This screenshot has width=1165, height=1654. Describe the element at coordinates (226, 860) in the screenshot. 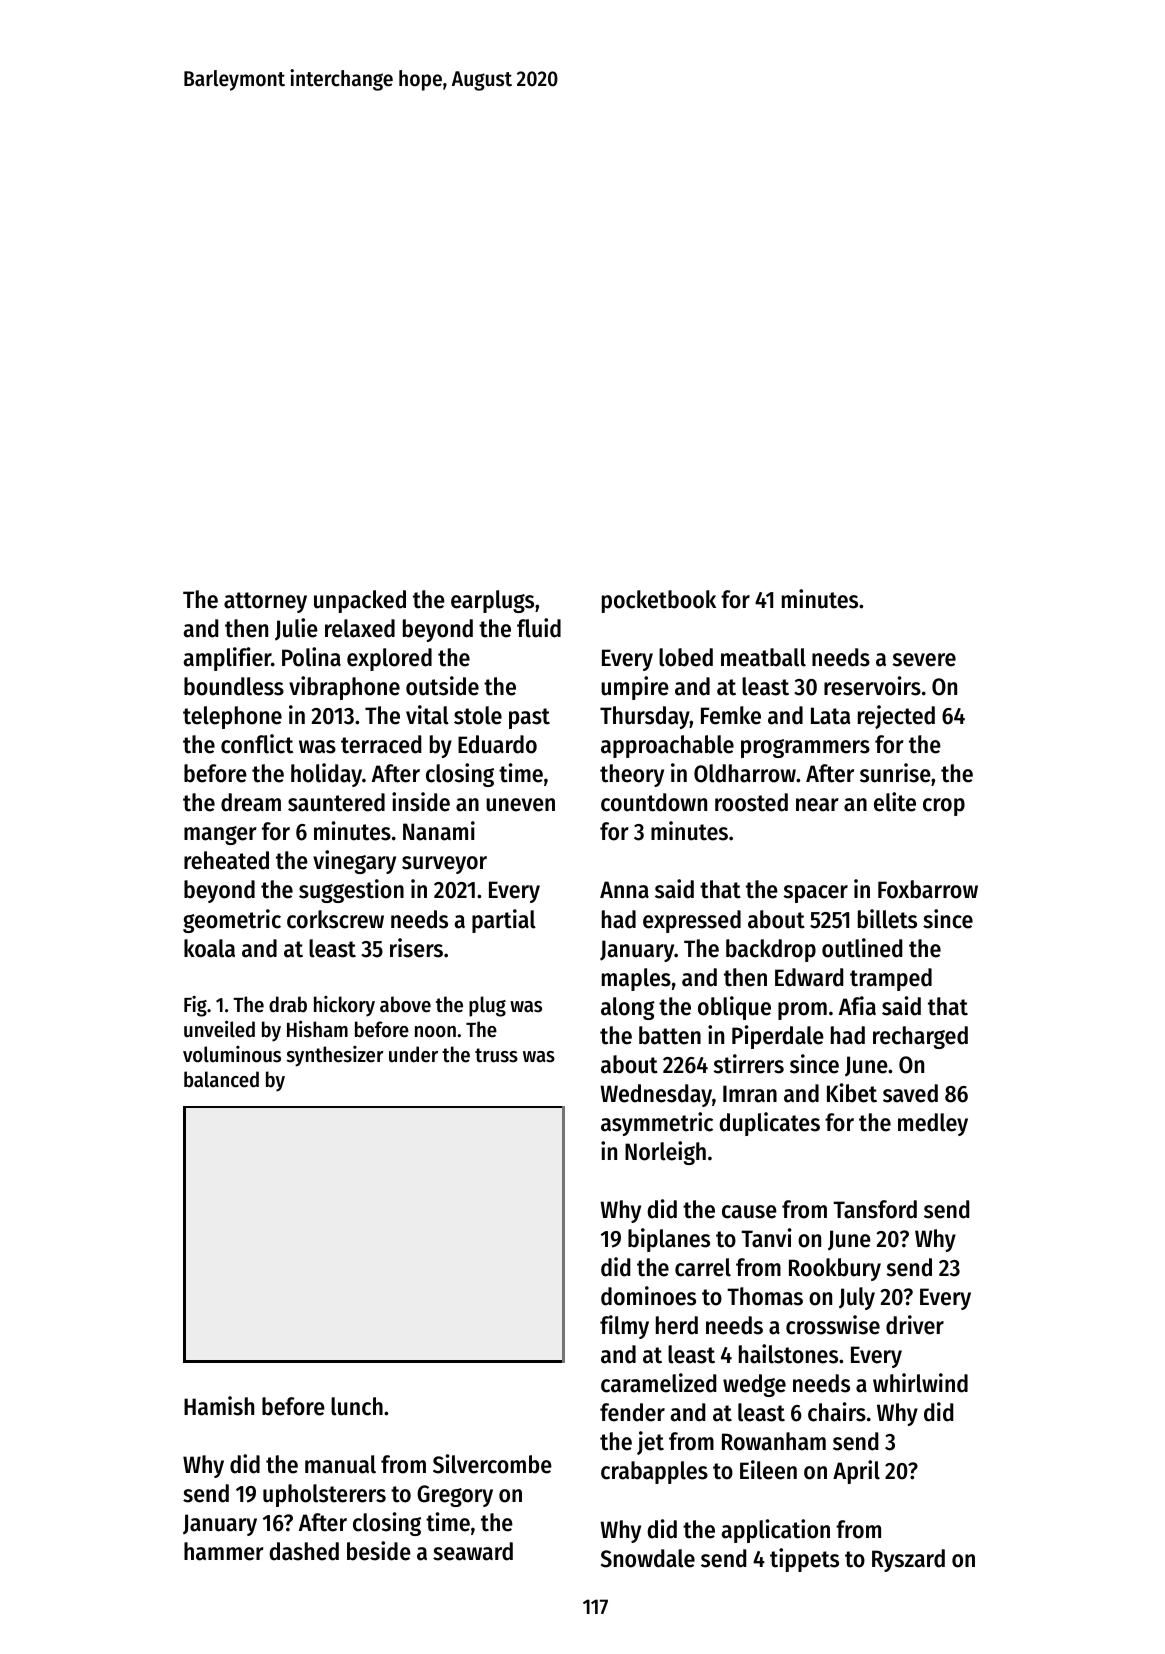

I see `reheated` at that location.
